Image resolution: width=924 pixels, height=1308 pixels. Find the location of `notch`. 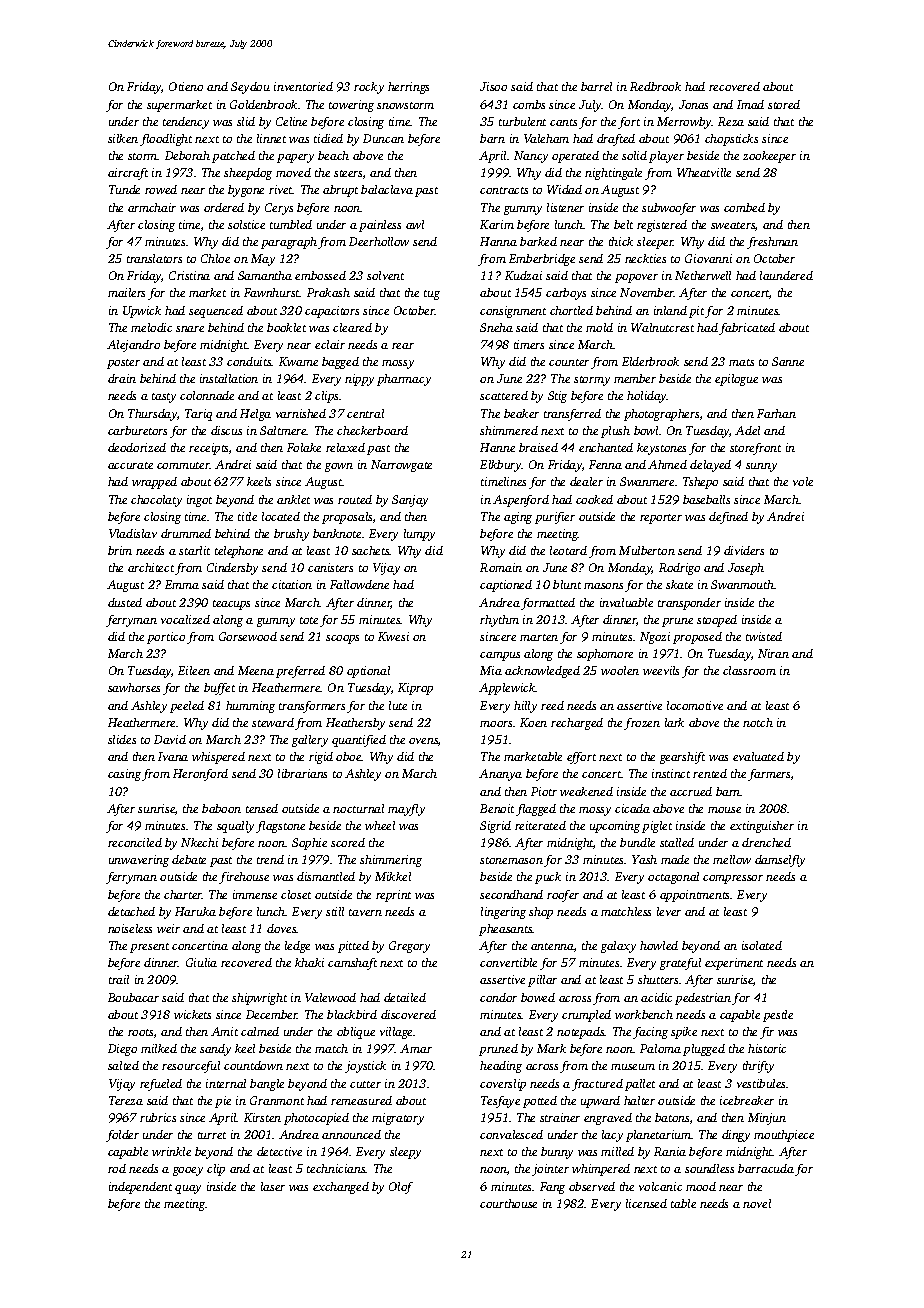

notch is located at coordinates (758, 722).
